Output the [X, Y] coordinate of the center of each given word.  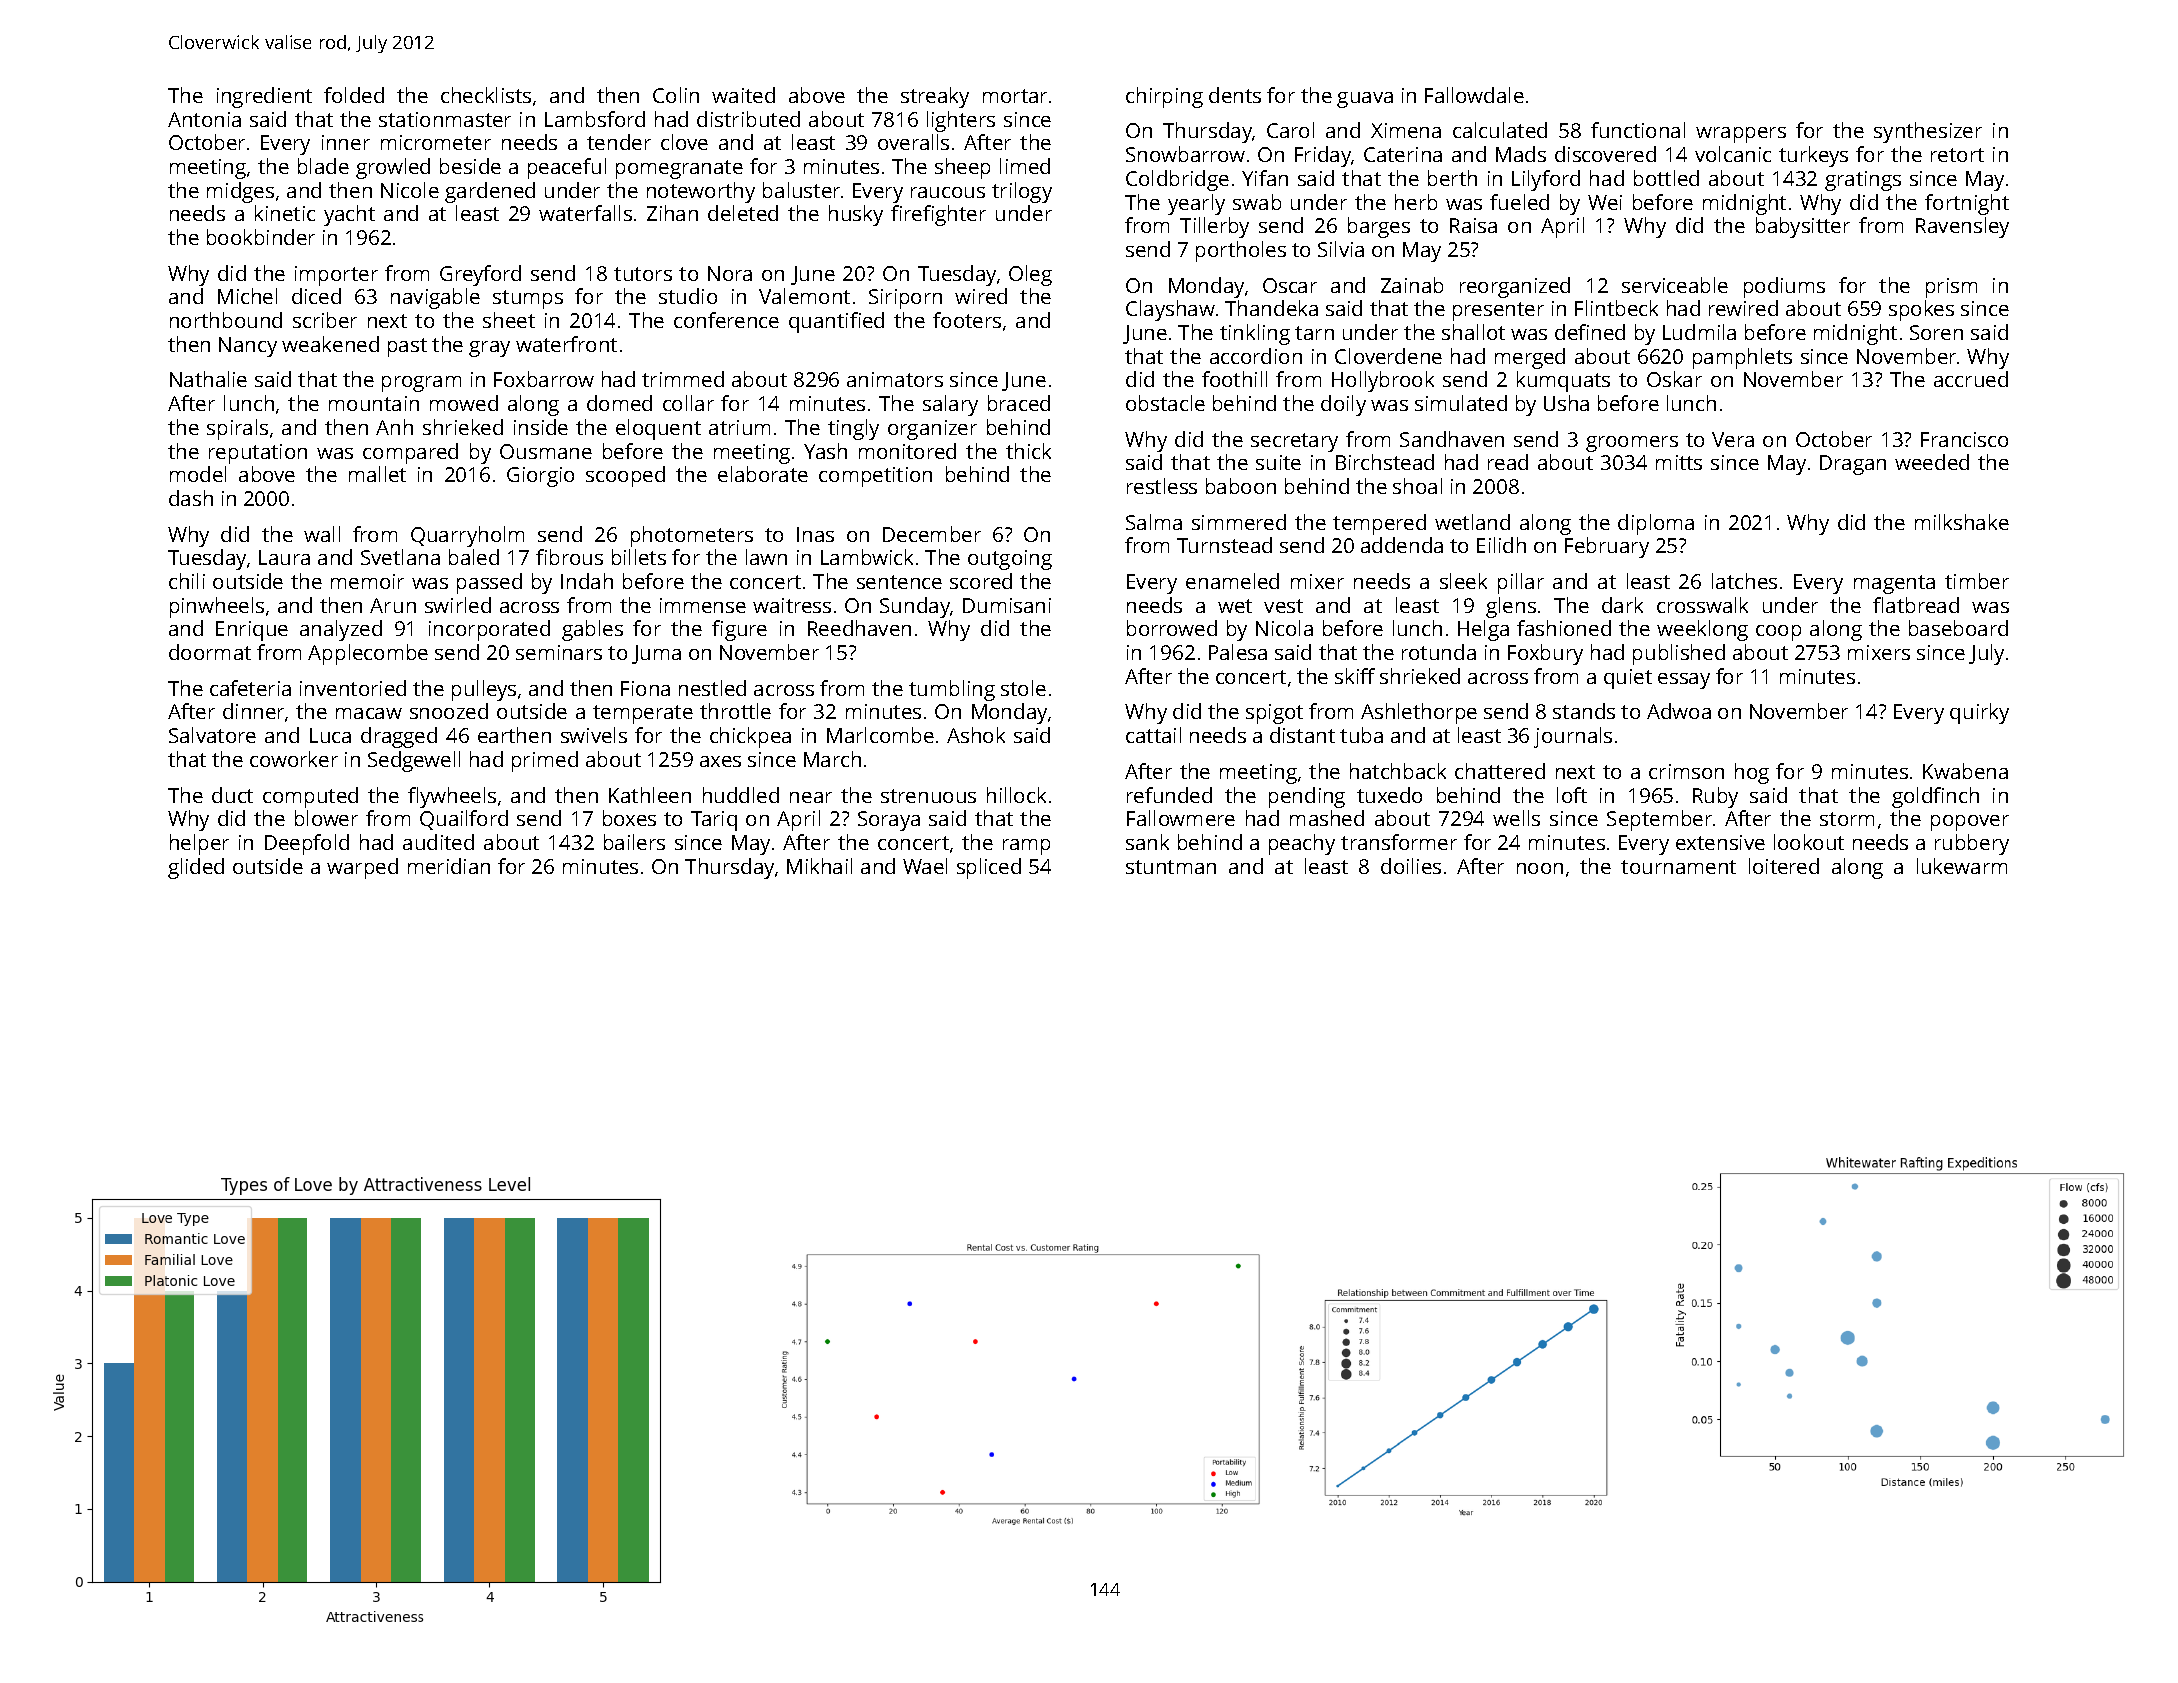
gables [592, 630]
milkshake [1962, 522]
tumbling [952, 690]
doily [1343, 405]
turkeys [1813, 156]
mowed [464, 403]
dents [1235, 95]
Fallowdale [1474, 95]
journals [1573, 737]
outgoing [1010, 560]
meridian [449, 866]
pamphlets [1742, 358]
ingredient [264, 97]
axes [720, 761]
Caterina [1403, 154]
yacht [349, 215]
